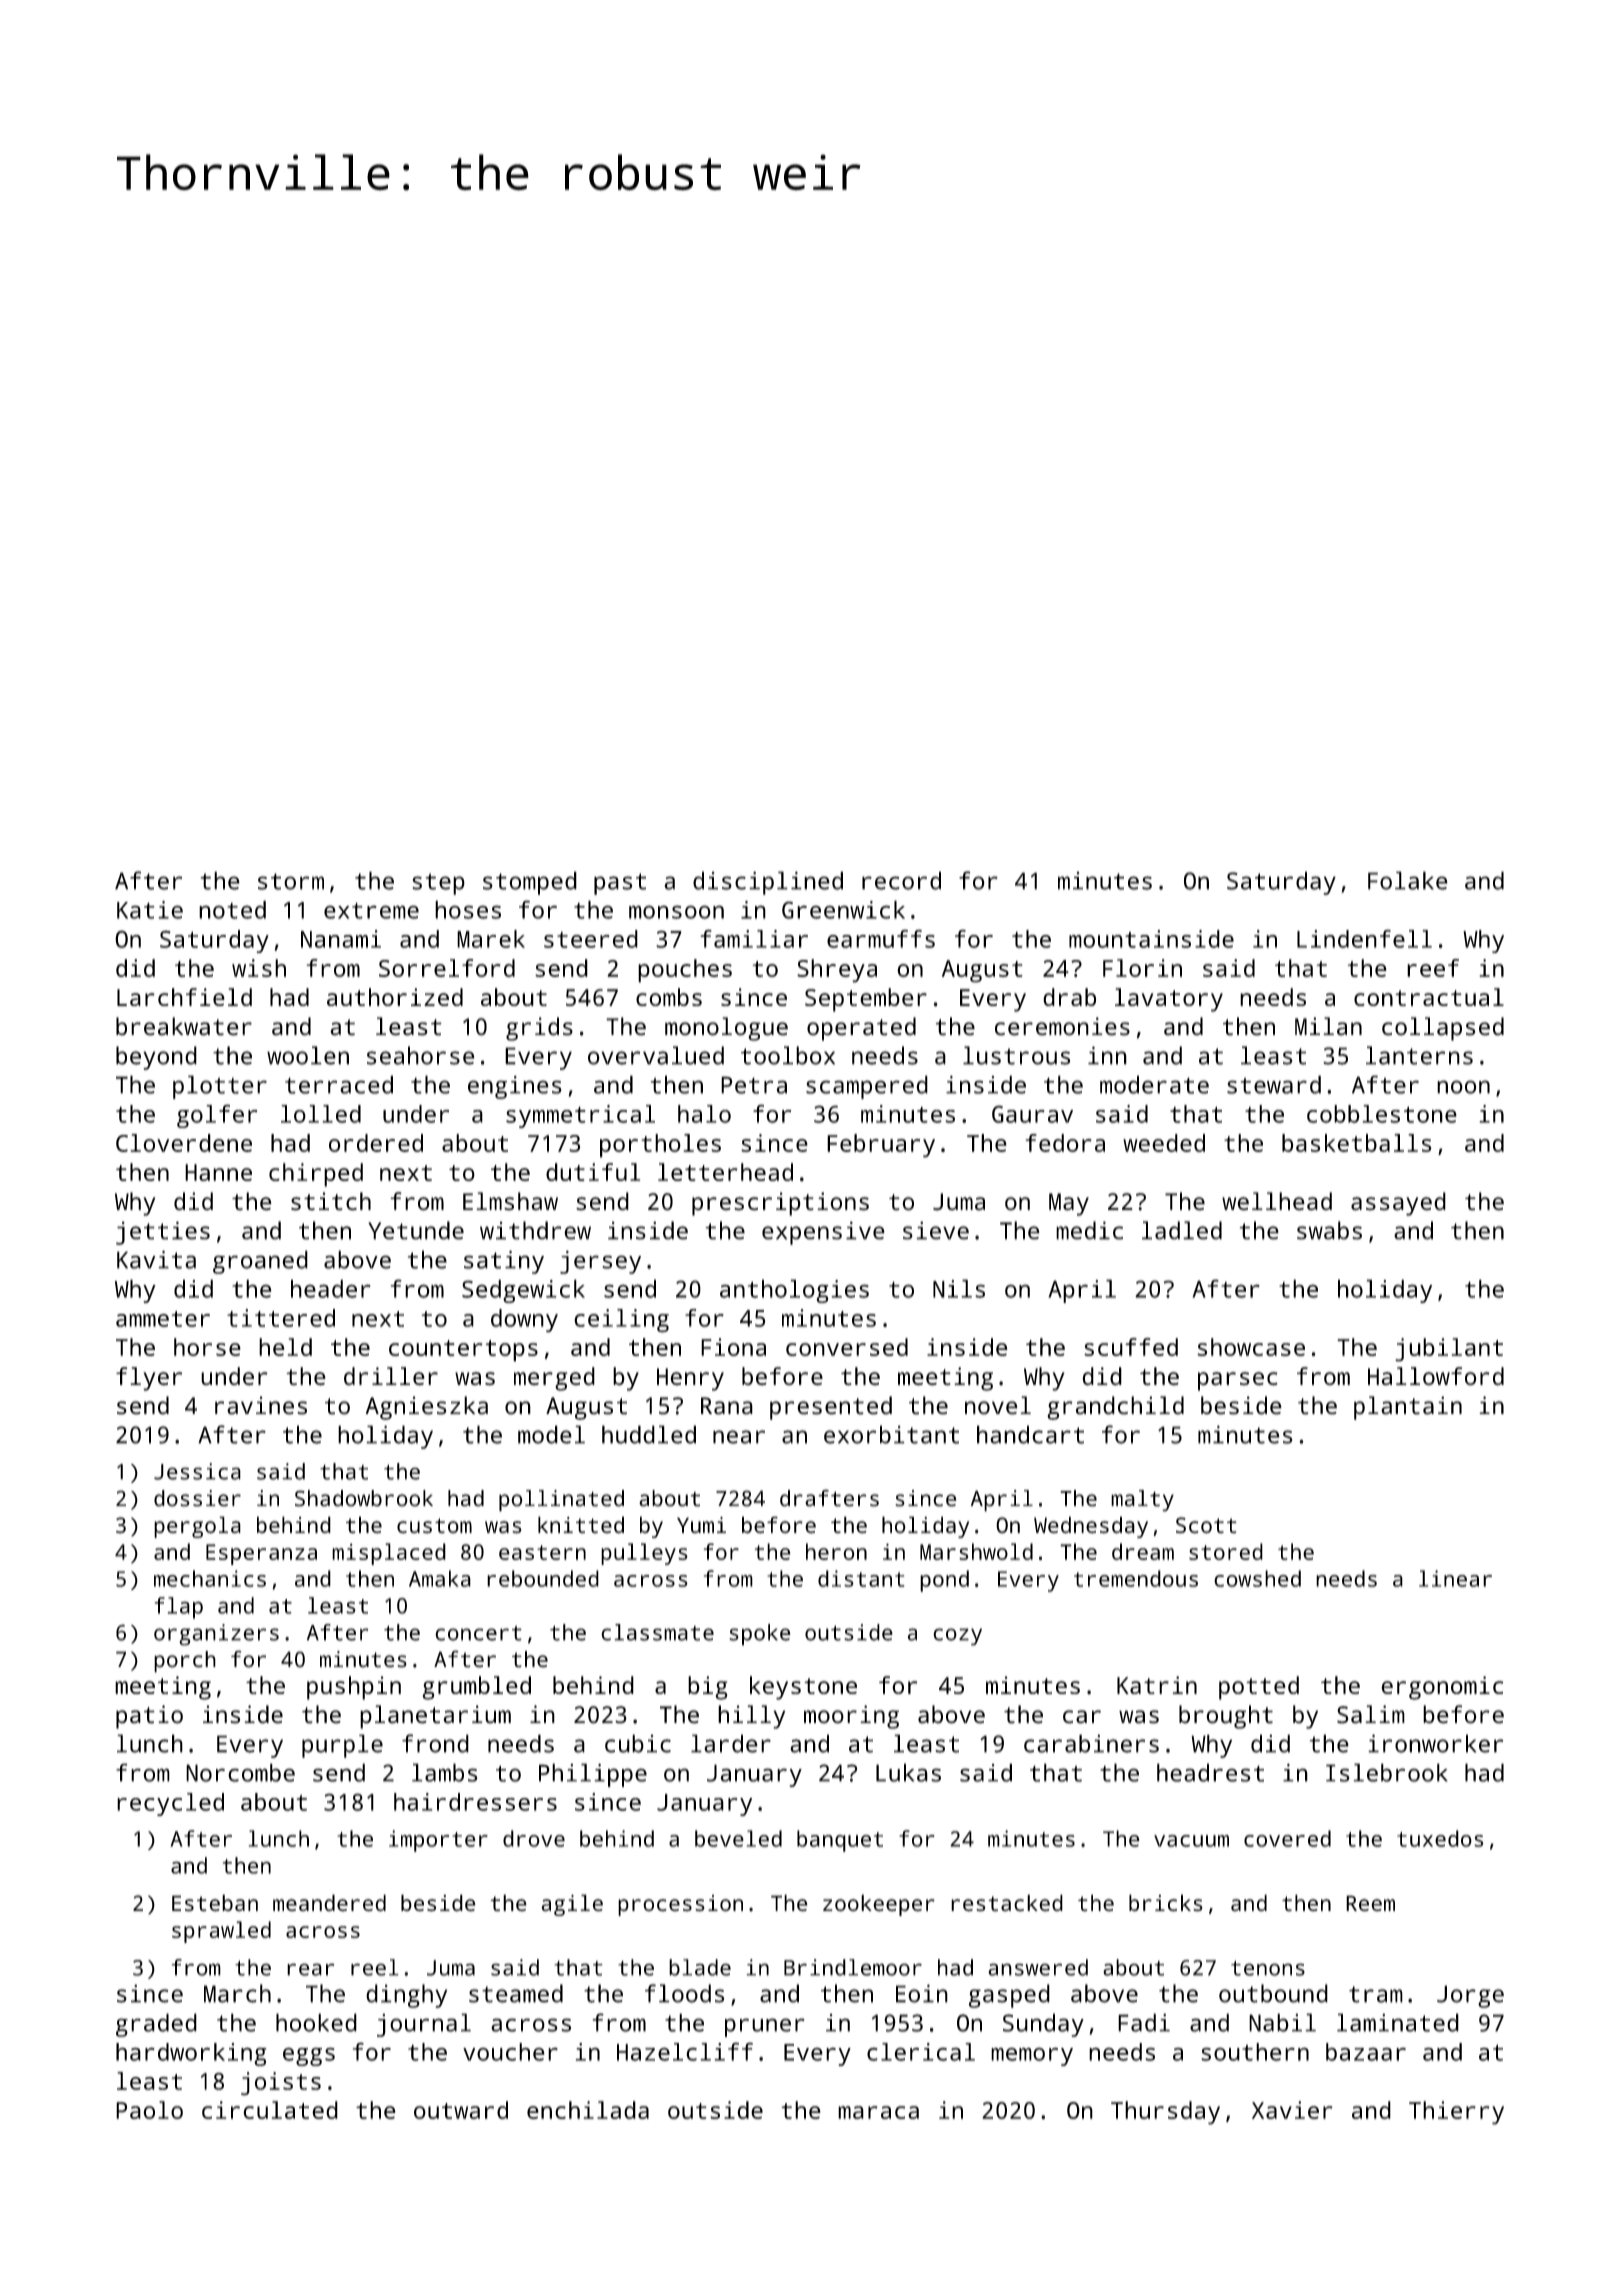 The image size is (1620, 2292). What do you see at coordinates (1443, 1029) in the screenshot?
I see `collapsed` at bounding box center [1443, 1029].
